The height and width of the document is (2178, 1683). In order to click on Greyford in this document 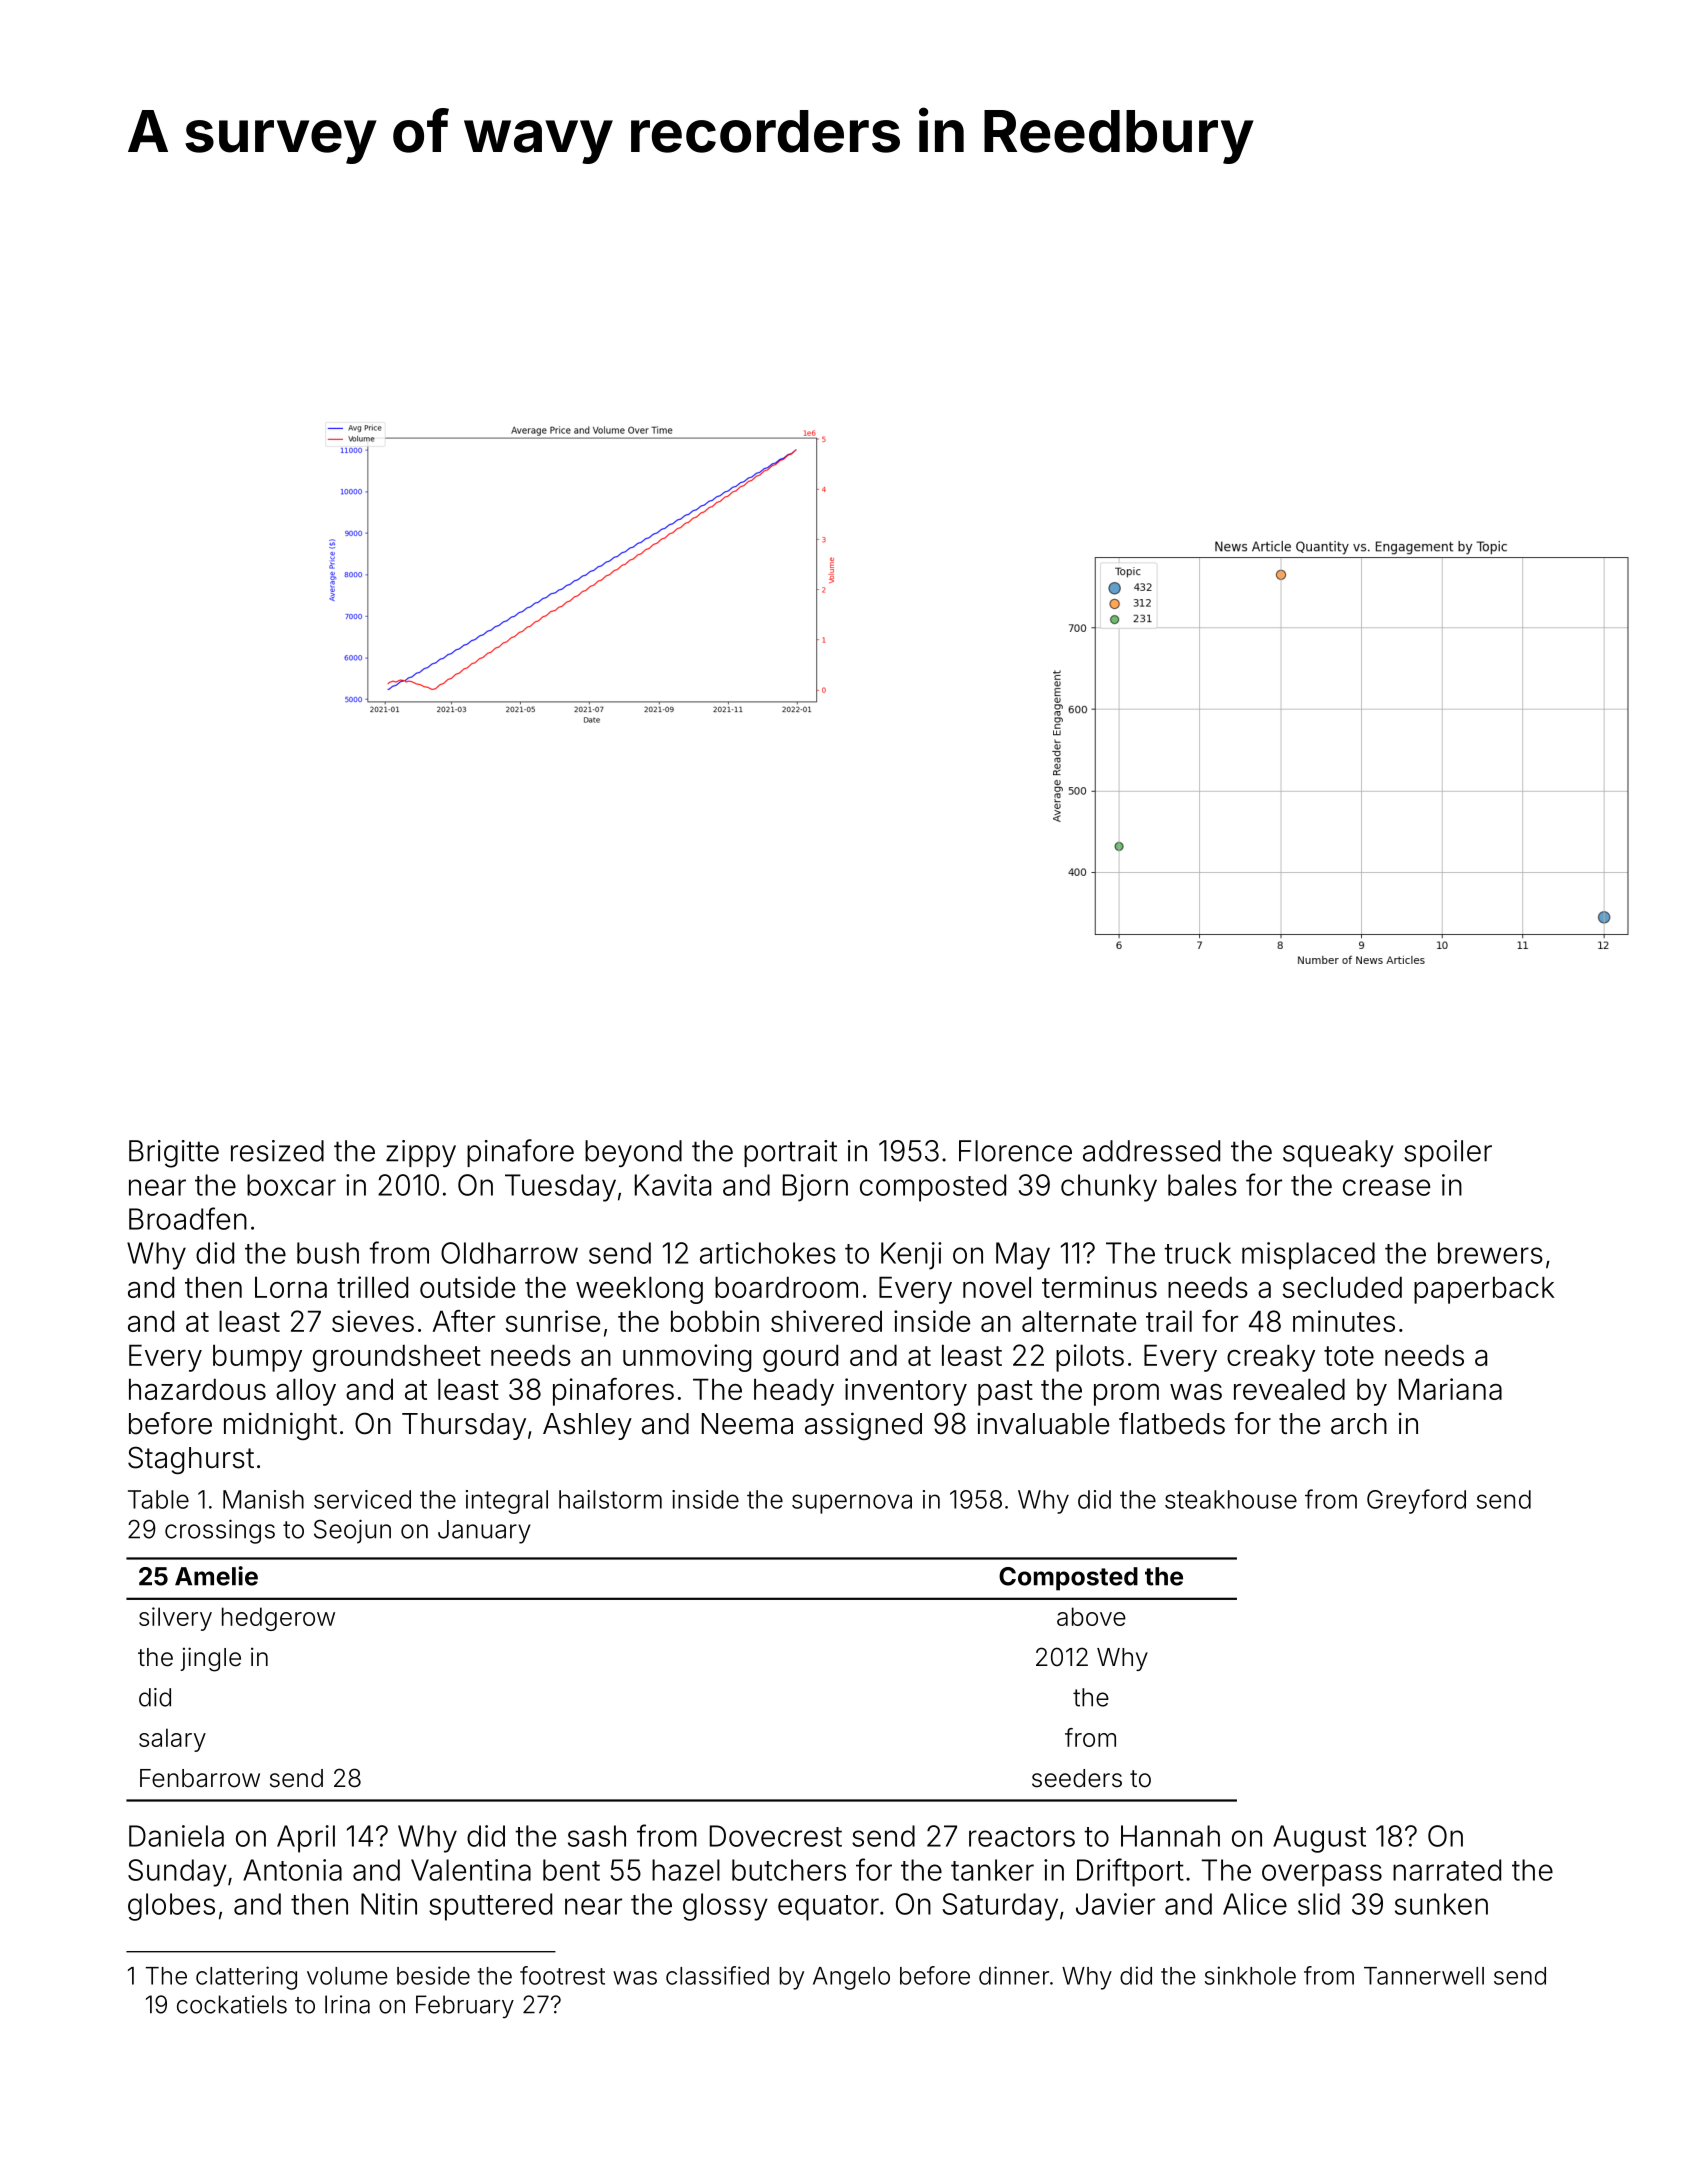, I will do `click(1416, 1501)`.
